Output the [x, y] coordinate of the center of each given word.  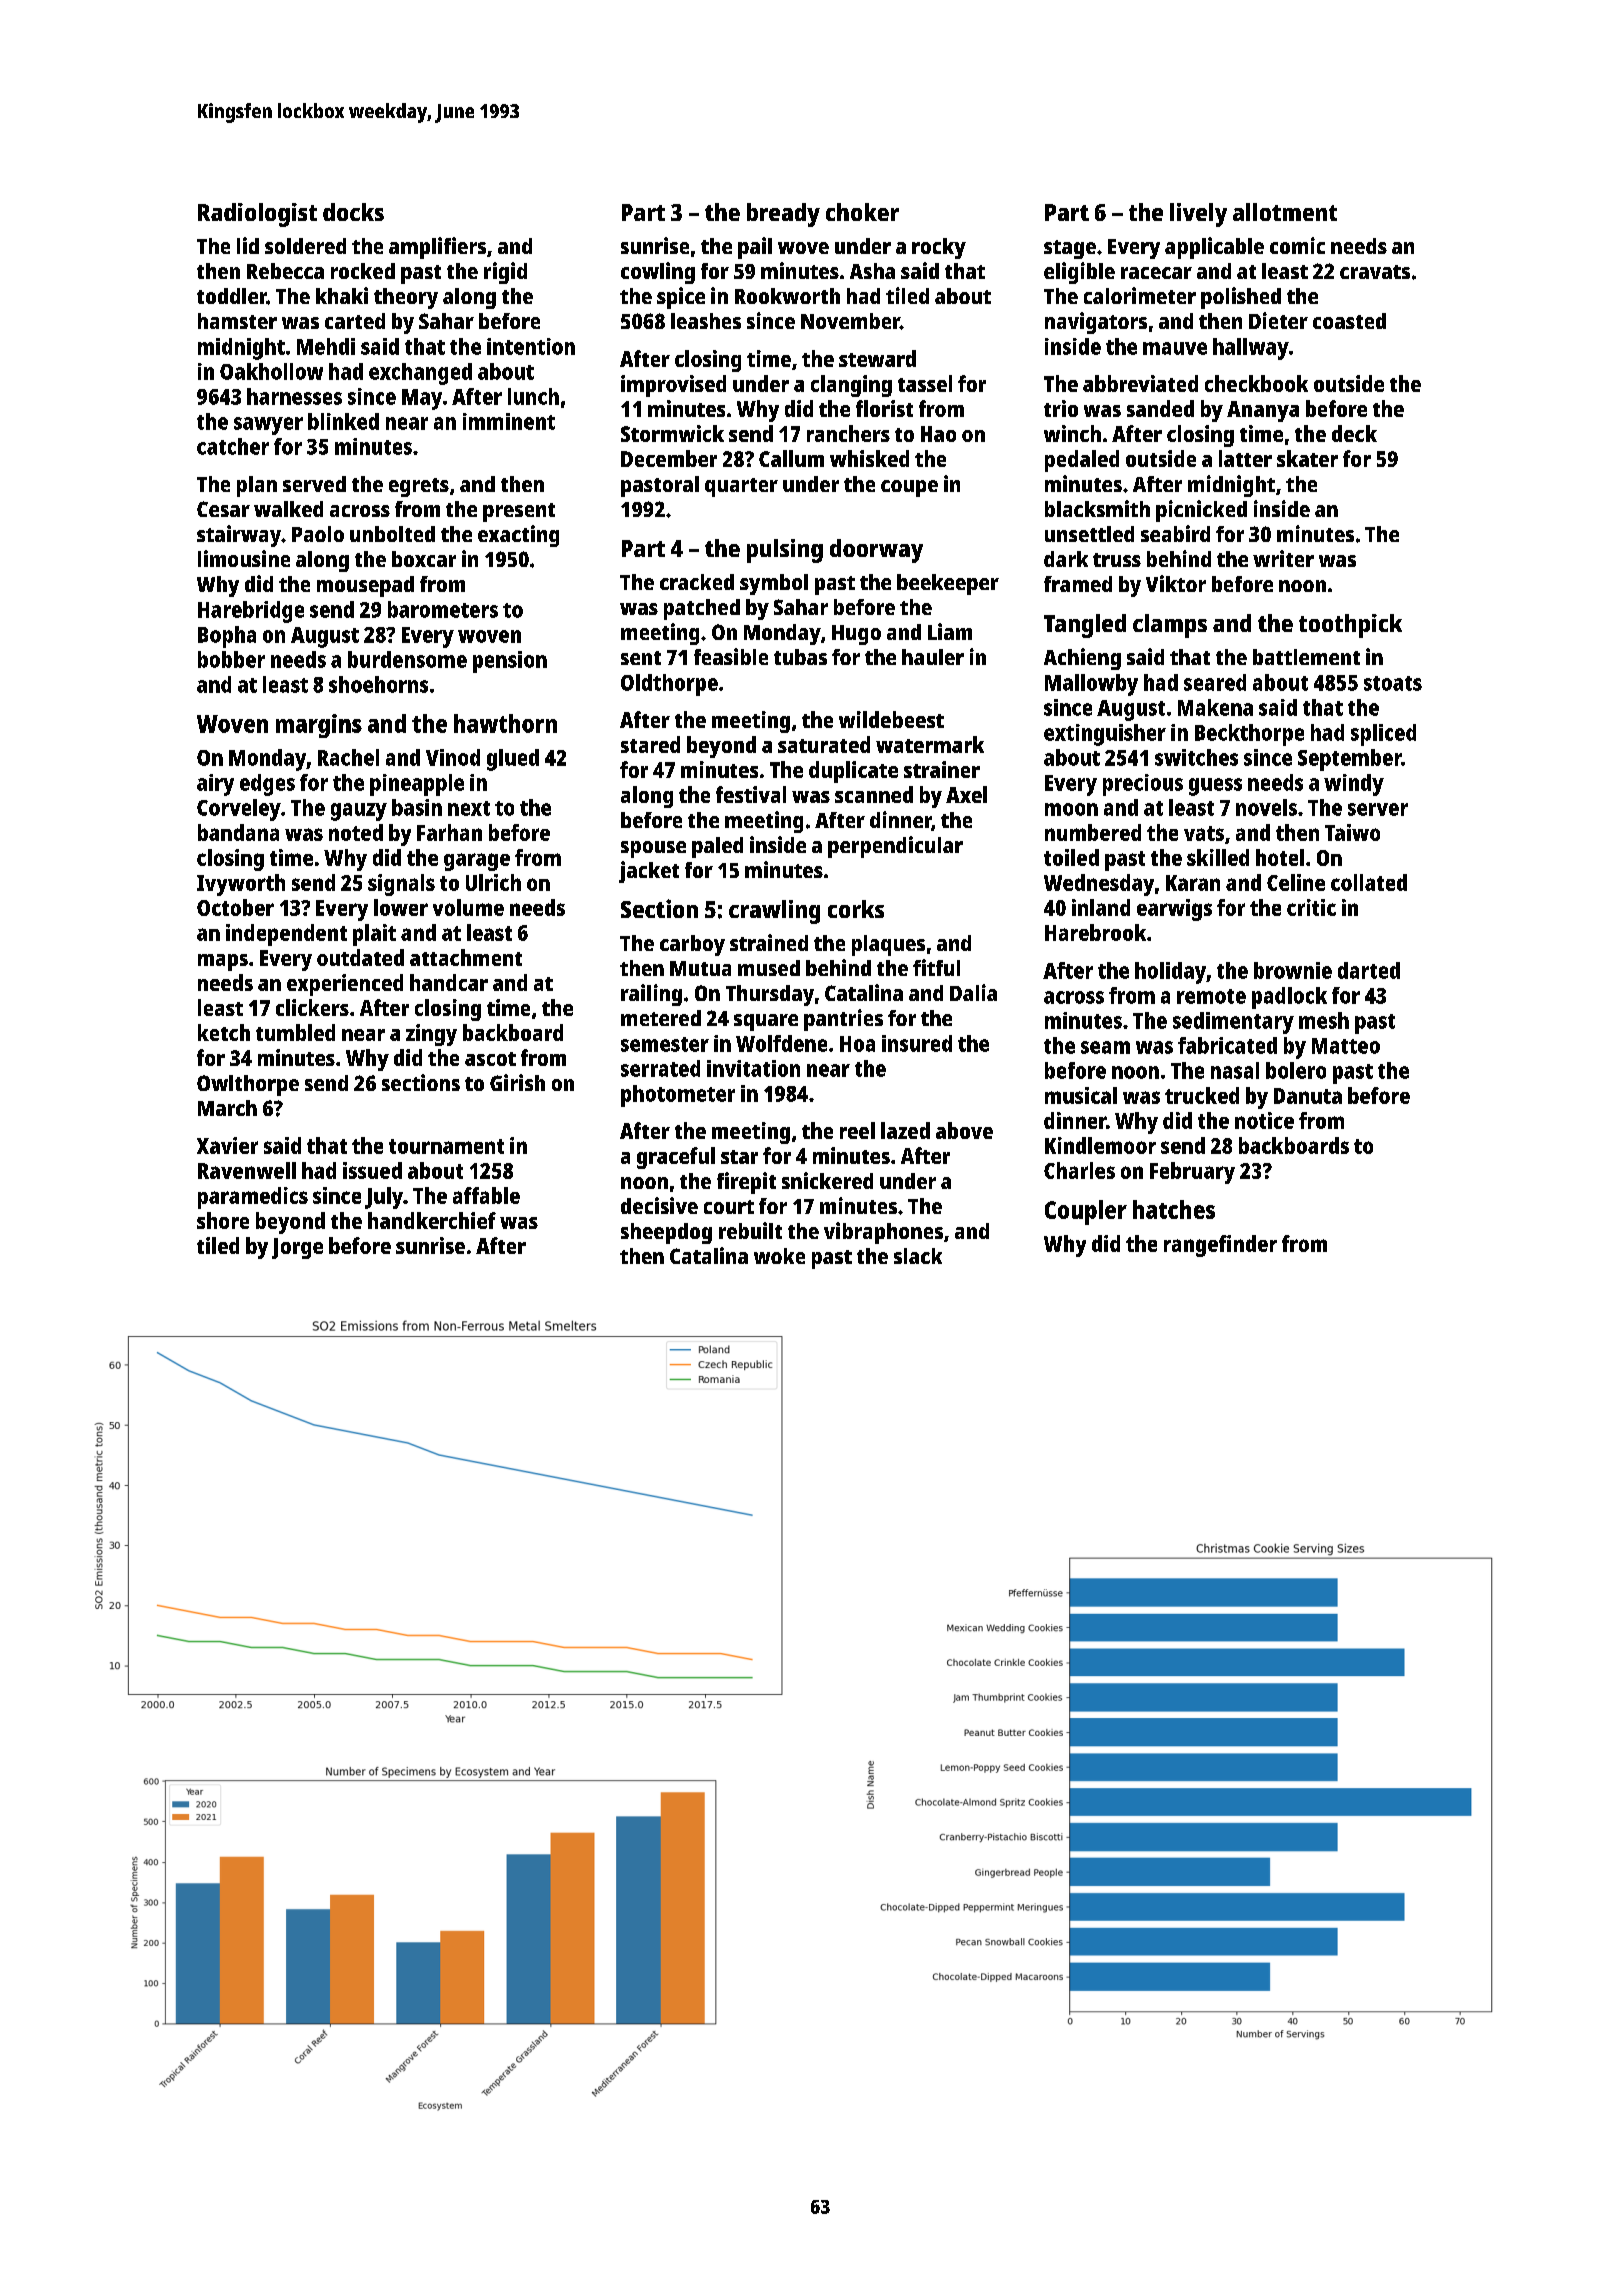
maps [223, 962]
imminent [509, 421]
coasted [1349, 321]
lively [1198, 215]
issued [372, 1170]
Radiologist [257, 215]
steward [877, 358]
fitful [936, 967]
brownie [1293, 970]
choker [862, 212]
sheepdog [666, 1233]
